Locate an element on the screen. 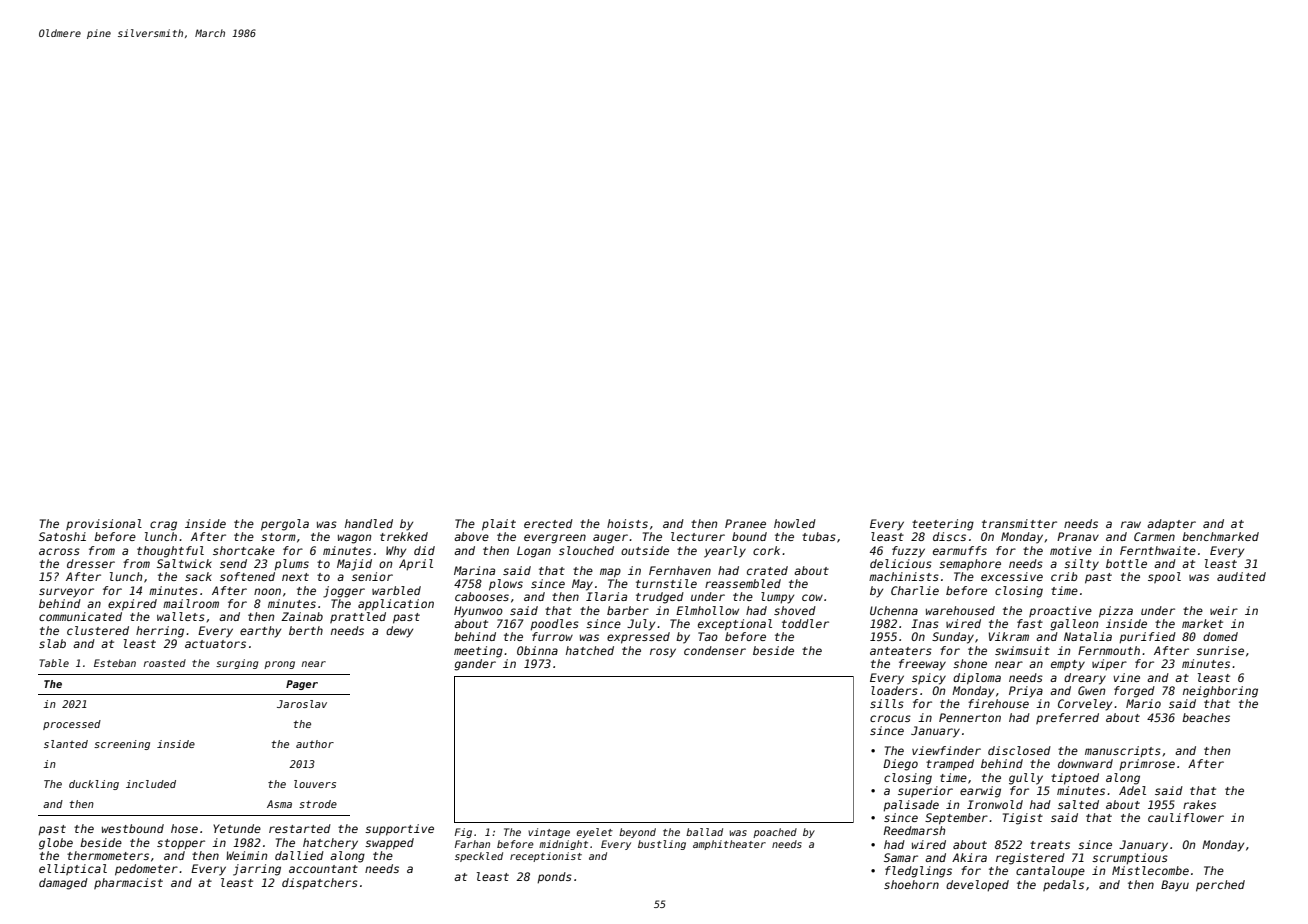 The image size is (1308, 924). pharmacist is located at coordinates (128, 883).
